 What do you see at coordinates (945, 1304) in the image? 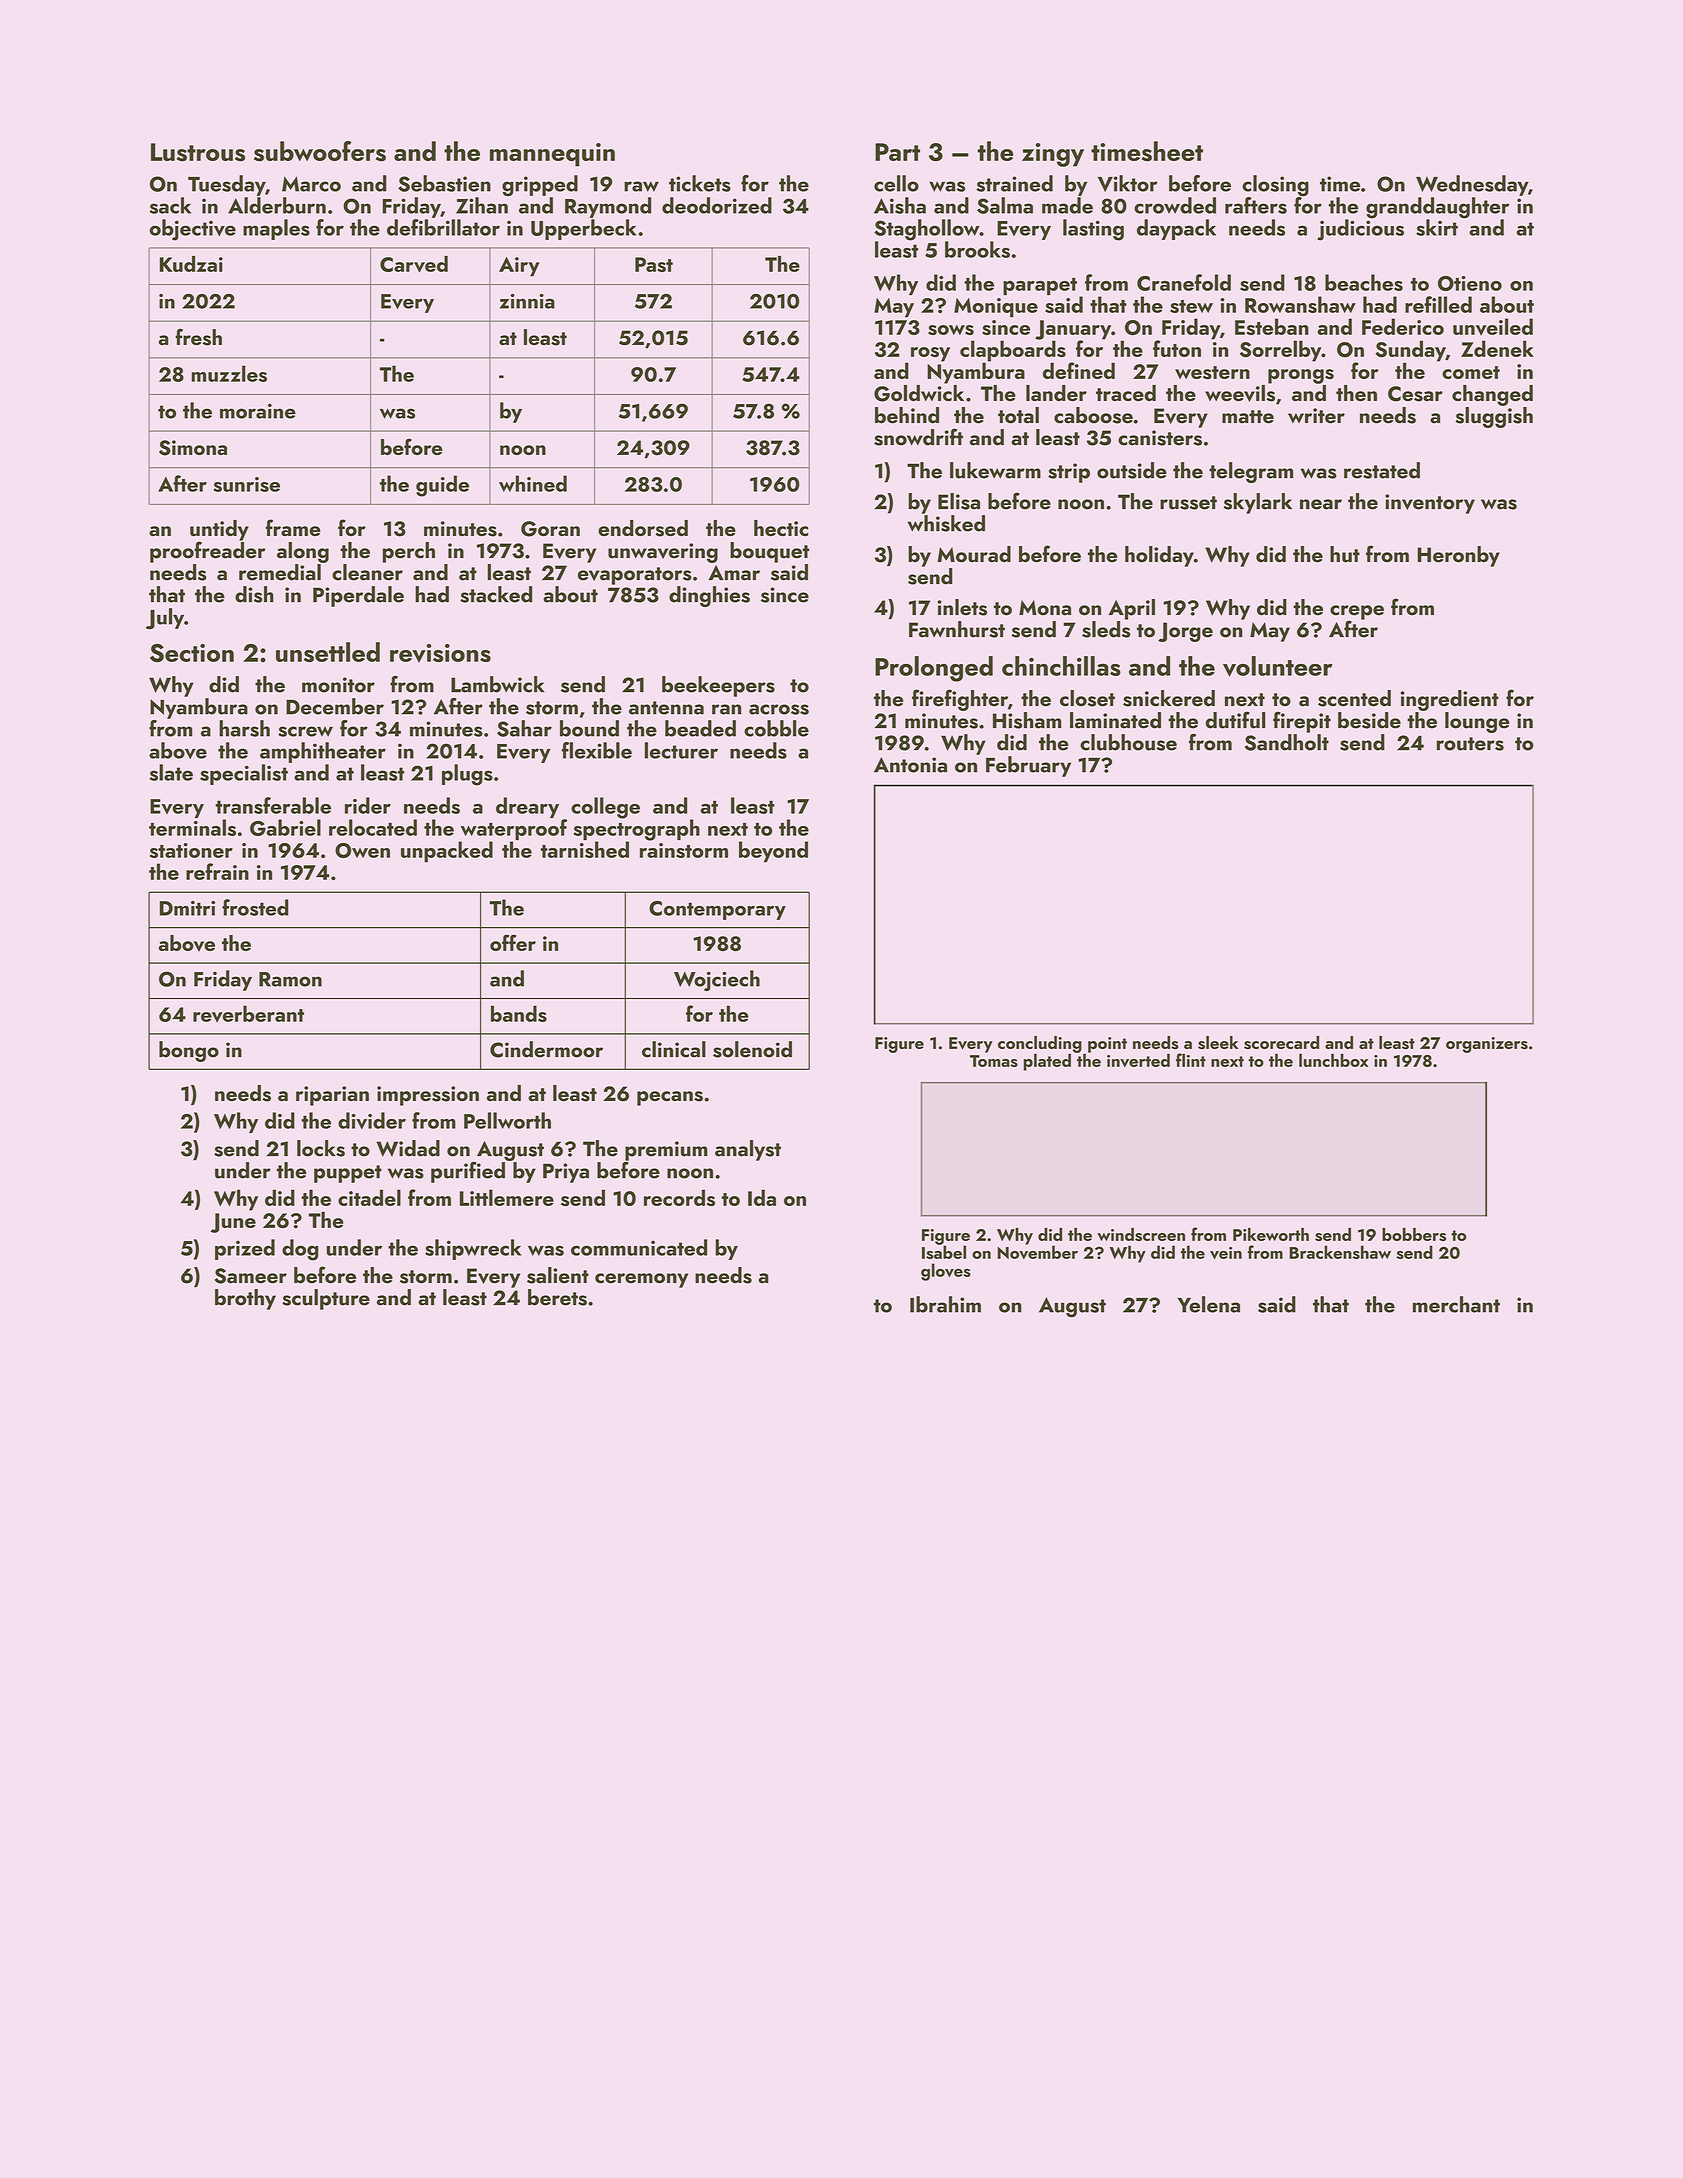
I see `Ibrahim` at bounding box center [945, 1304].
